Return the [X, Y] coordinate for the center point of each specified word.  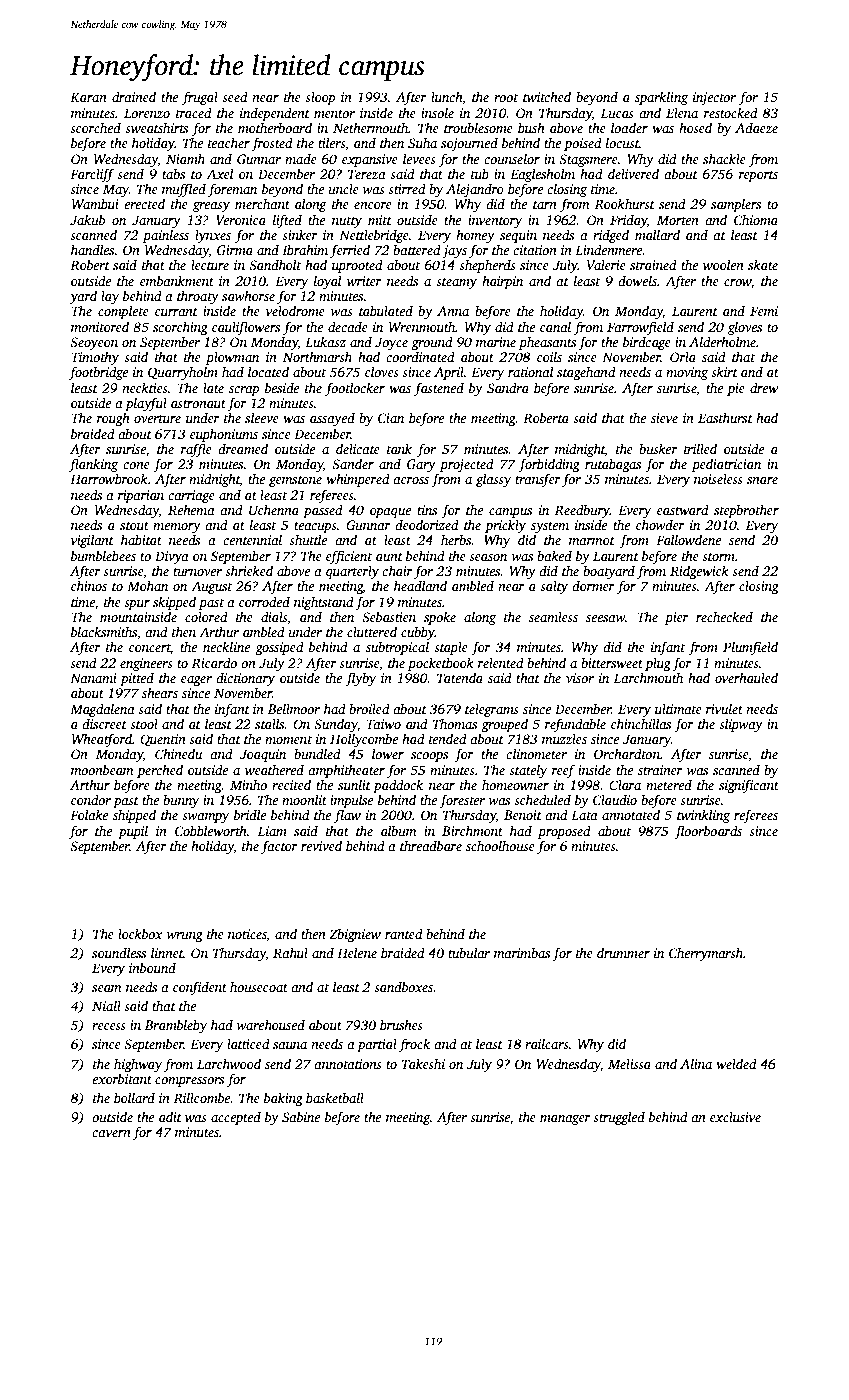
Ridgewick [699, 572]
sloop [320, 98]
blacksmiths [104, 631]
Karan [88, 97]
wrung [185, 937]
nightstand [324, 603]
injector [714, 98]
